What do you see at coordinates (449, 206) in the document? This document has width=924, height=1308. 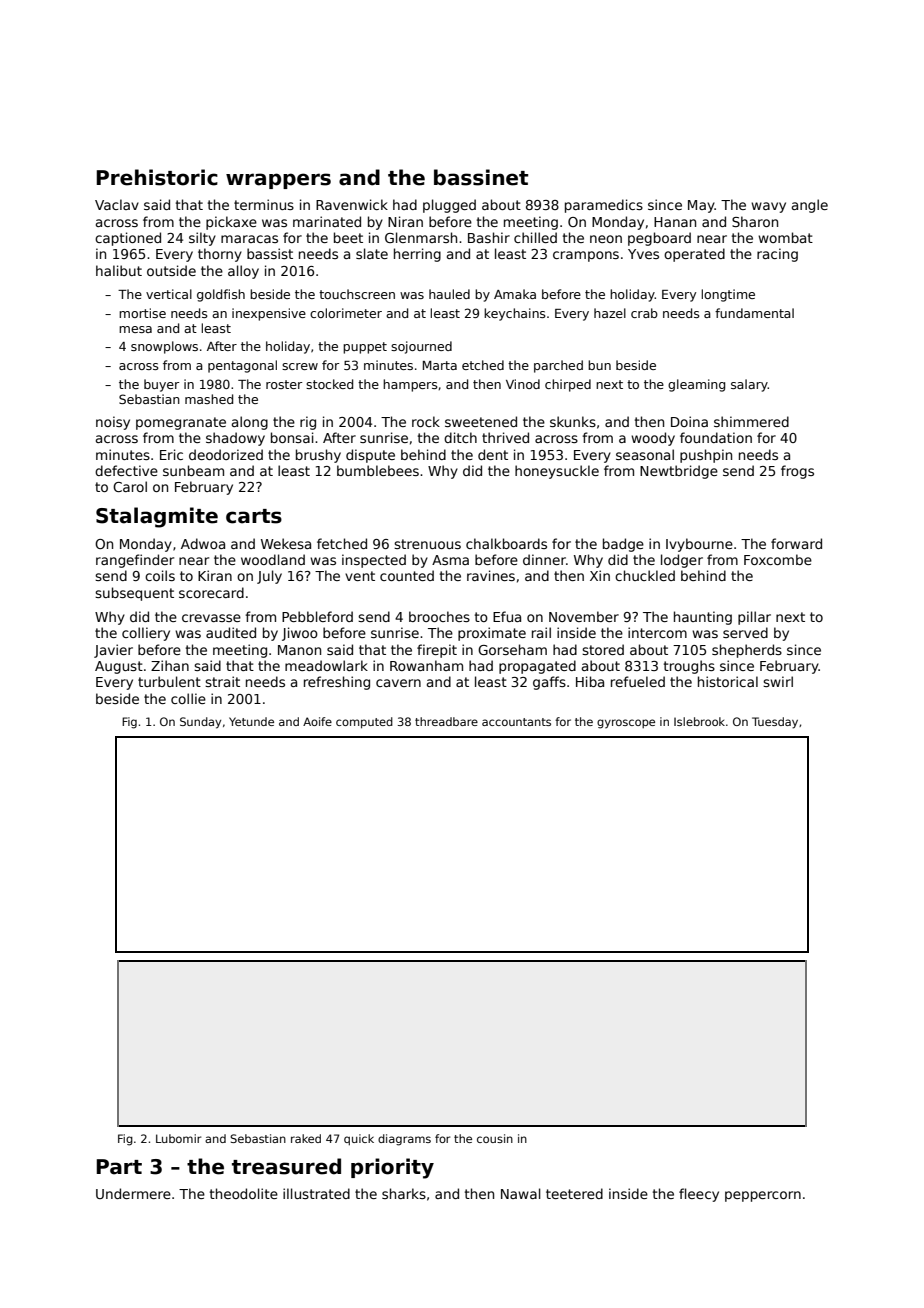 I see `plugged` at bounding box center [449, 206].
